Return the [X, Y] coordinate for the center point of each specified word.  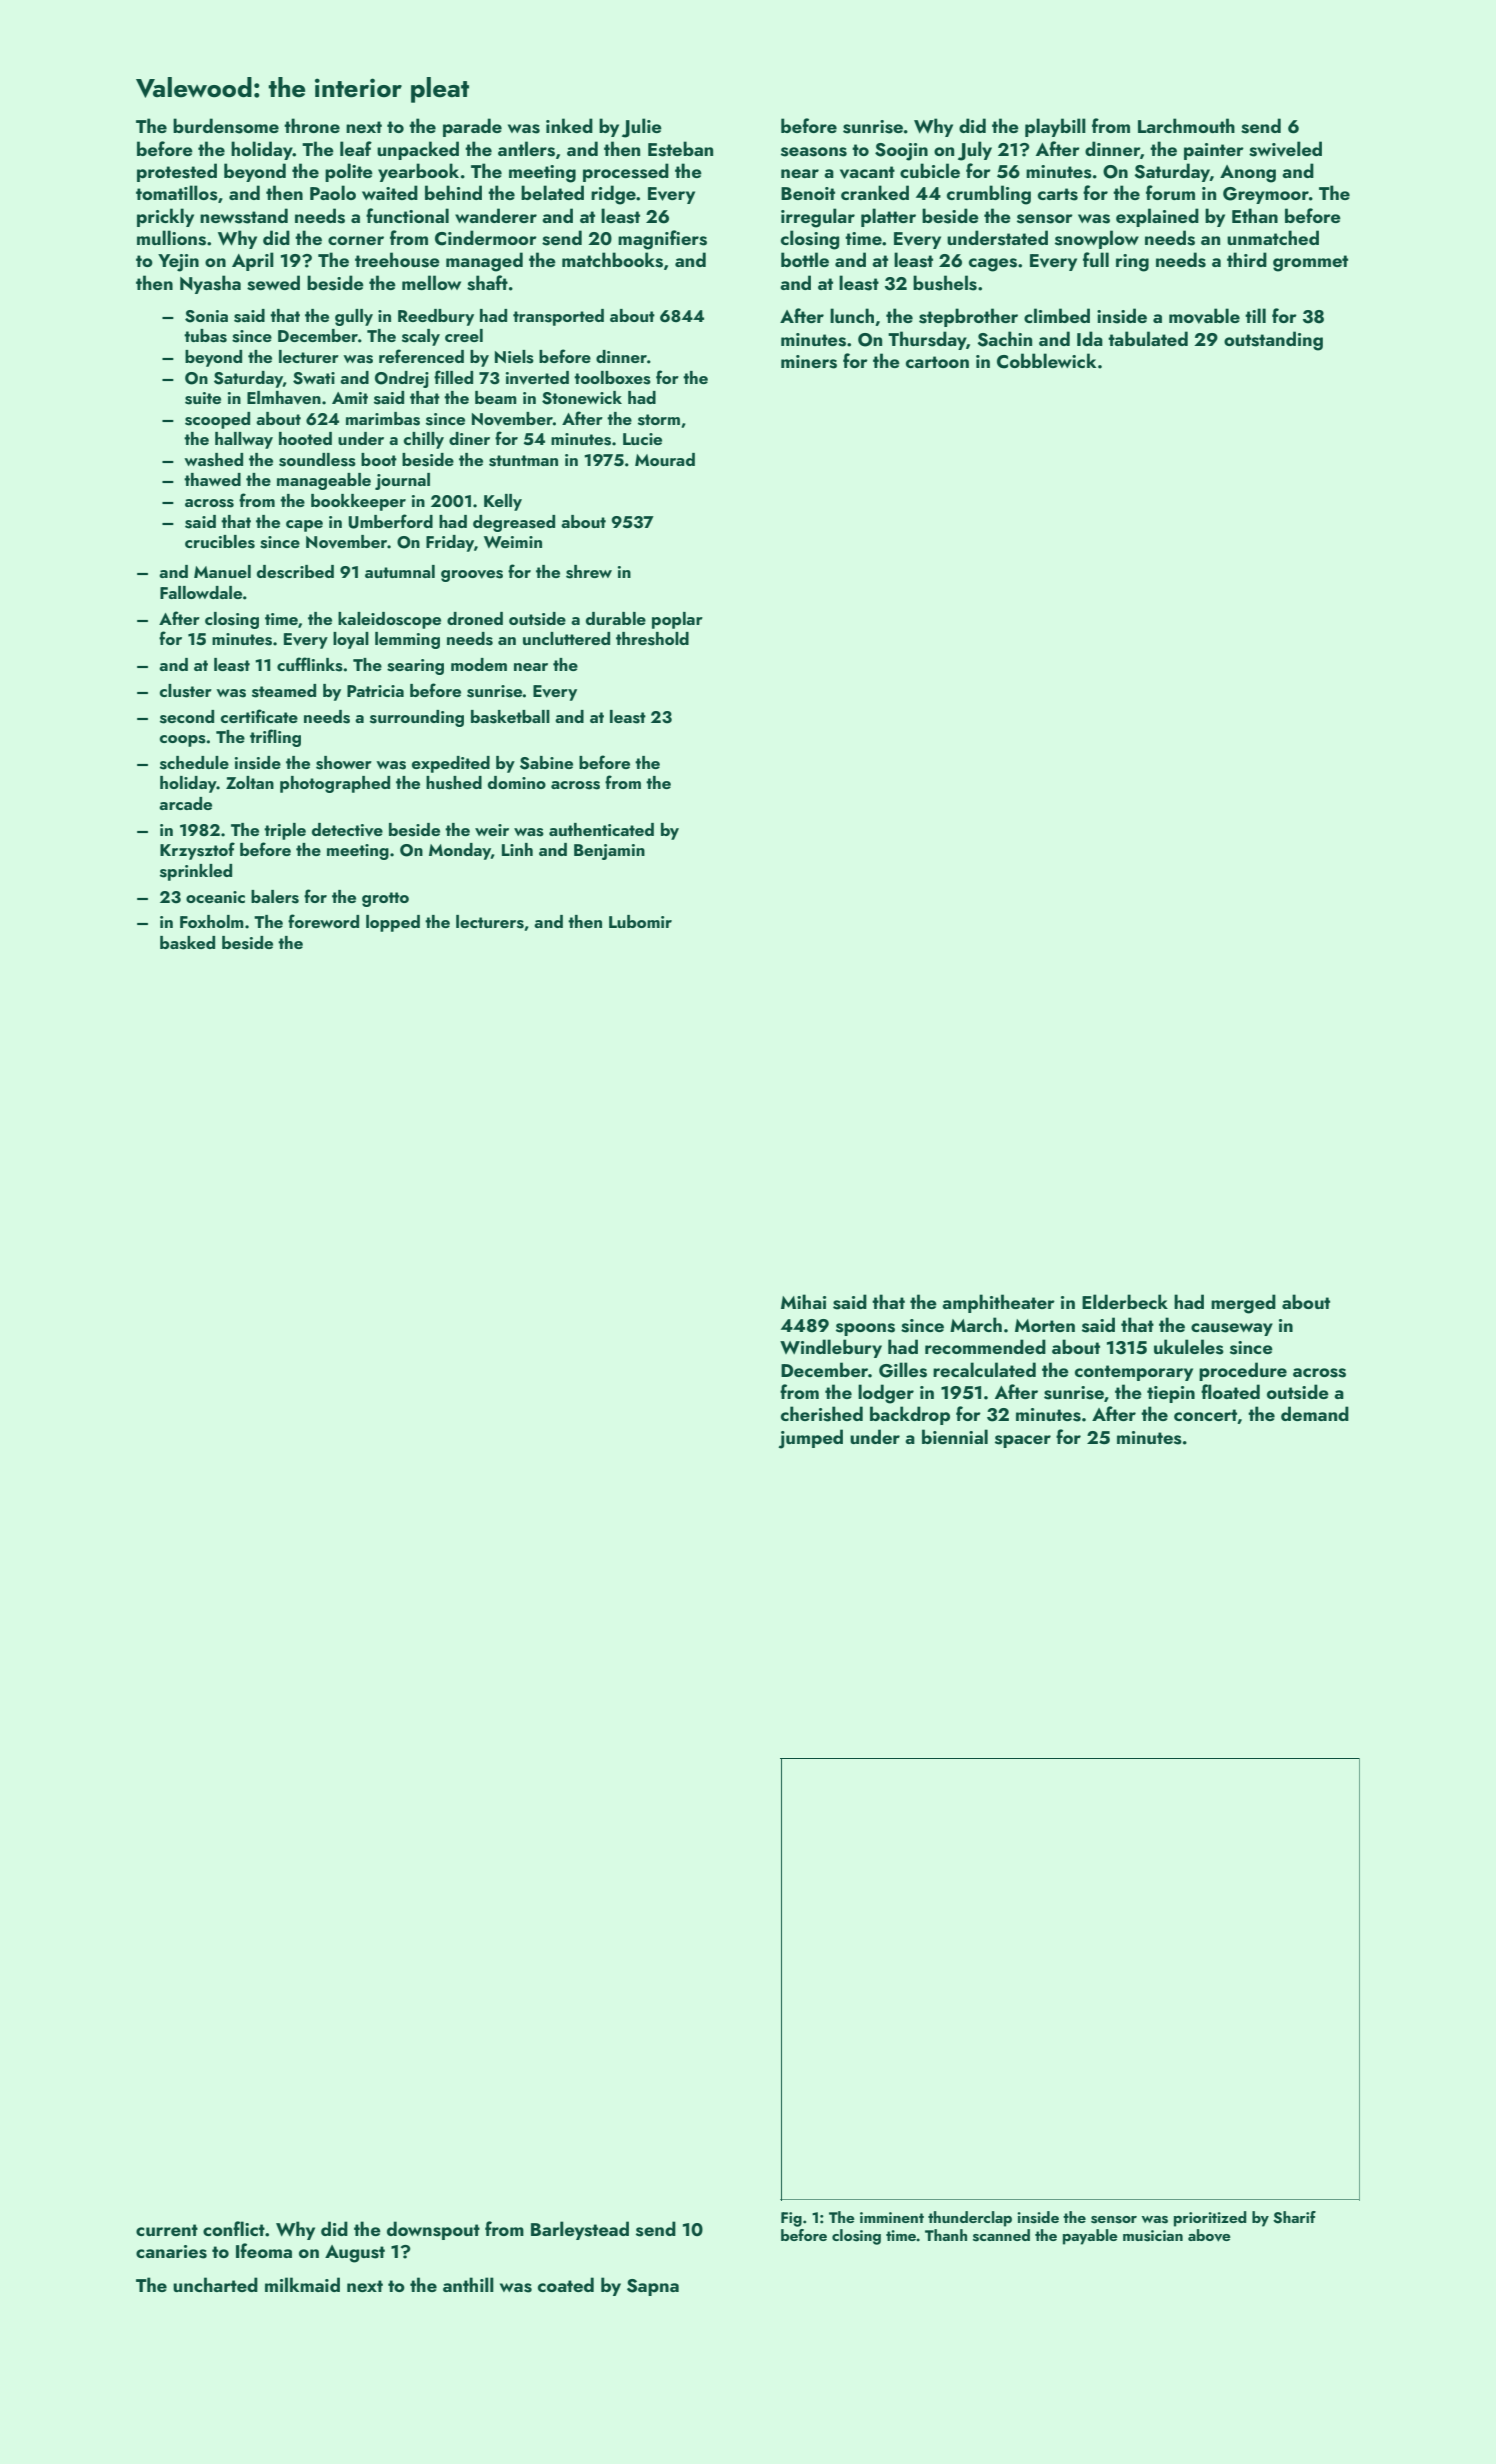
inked [569, 125]
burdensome [226, 126]
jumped [810, 1439]
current [167, 2230]
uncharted [215, 2284]
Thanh [946, 2235]
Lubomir [640, 921]
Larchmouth [1186, 125]
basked [187, 943]
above [1209, 2235]
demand [1315, 1413]
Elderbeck [1125, 1301]
